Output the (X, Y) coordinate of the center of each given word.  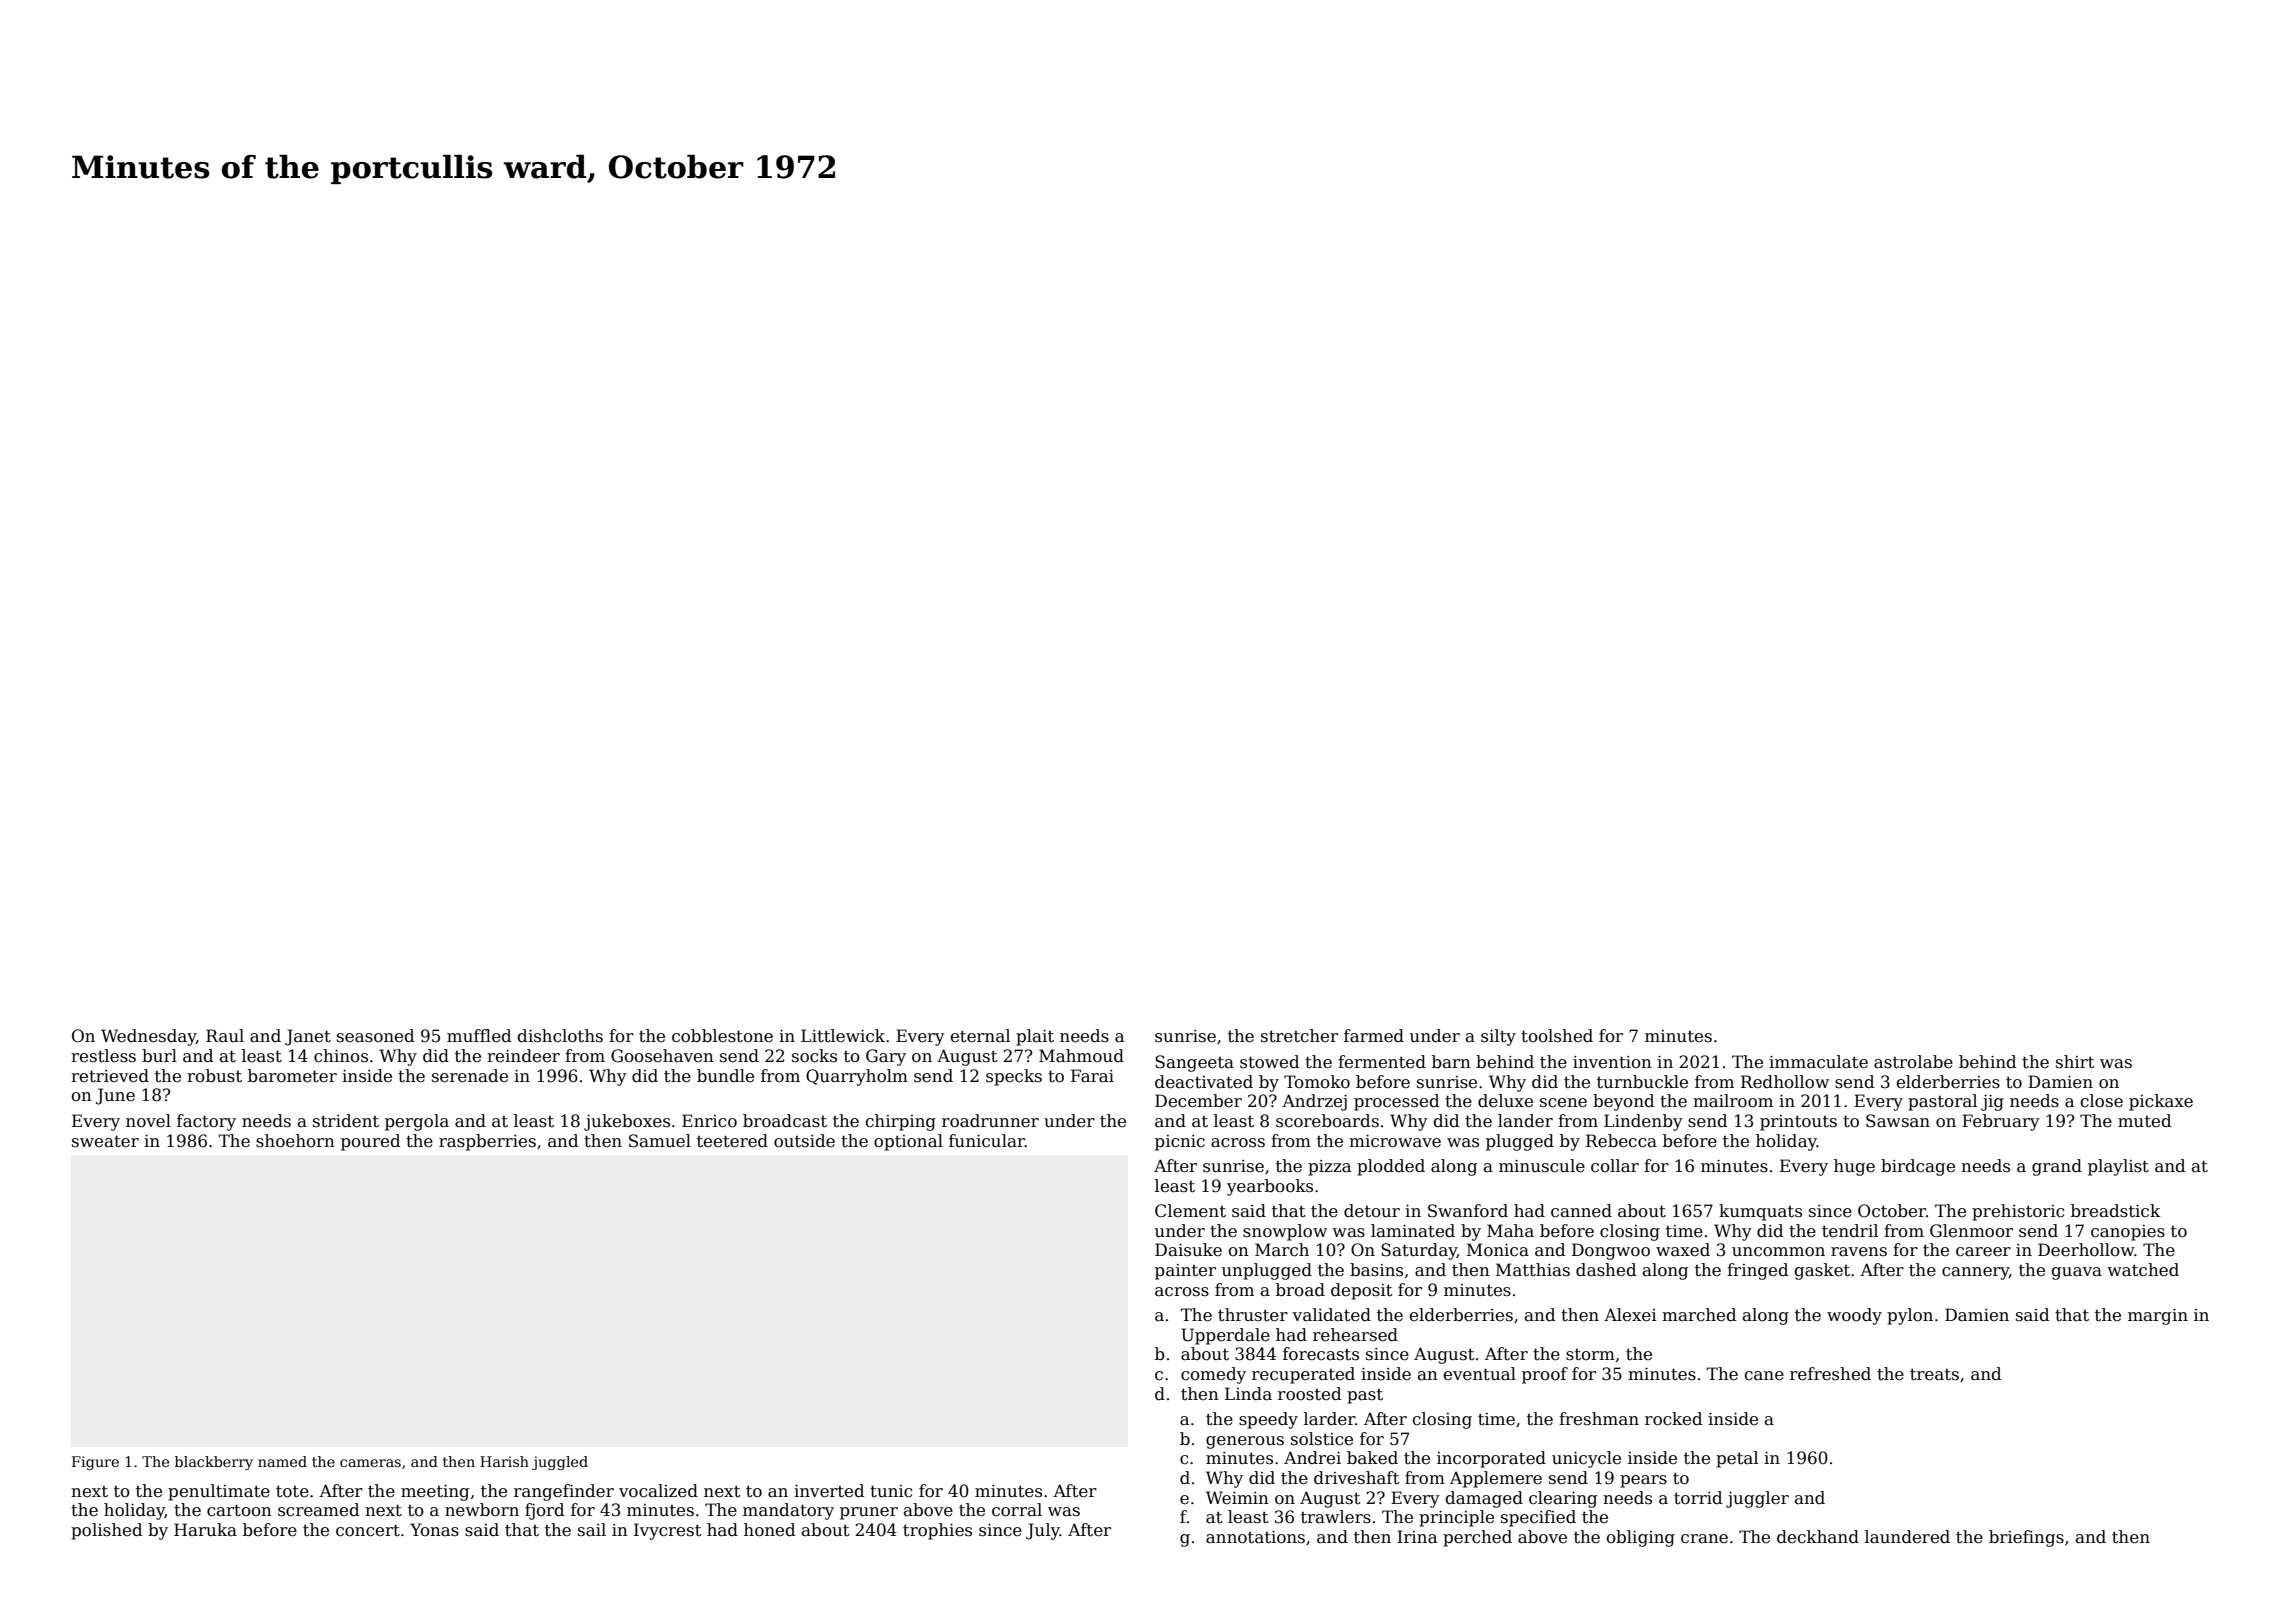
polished (107, 1531)
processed (1397, 1102)
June (115, 1096)
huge (1854, 1167)
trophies (937, 1531)
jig (1992, 1103)
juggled (560, 1463)
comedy (1213, 1375)
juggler (1757, 1499)
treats (1934, 1374)
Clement (1190, 1211)
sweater (105, 1141)
